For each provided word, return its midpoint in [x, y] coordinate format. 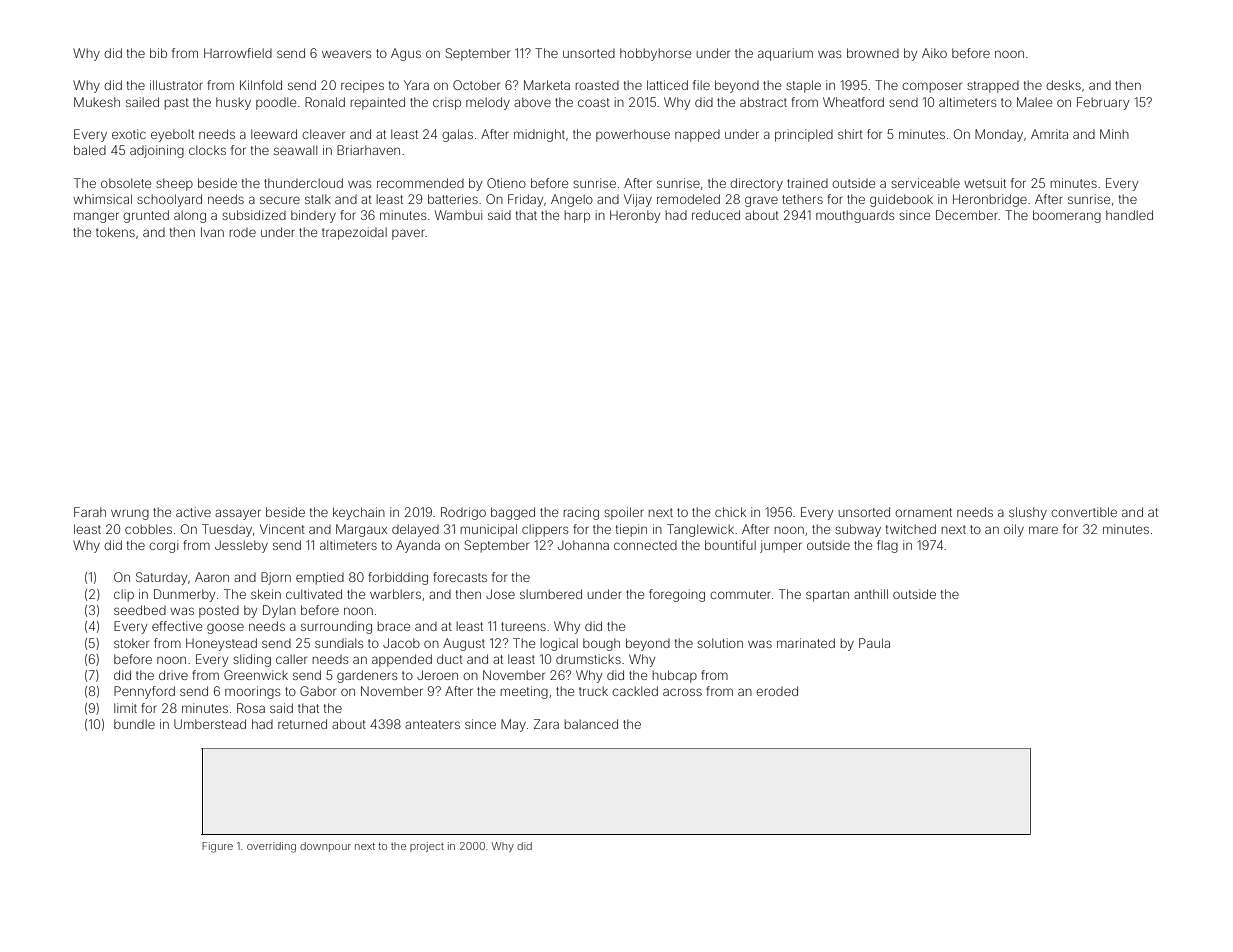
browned [873, 53]
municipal [489, 530]
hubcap [675, 676]
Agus [406, 54]
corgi [163, 546]
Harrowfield [238, 53]
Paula [874, 643]
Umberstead [210, 724]
